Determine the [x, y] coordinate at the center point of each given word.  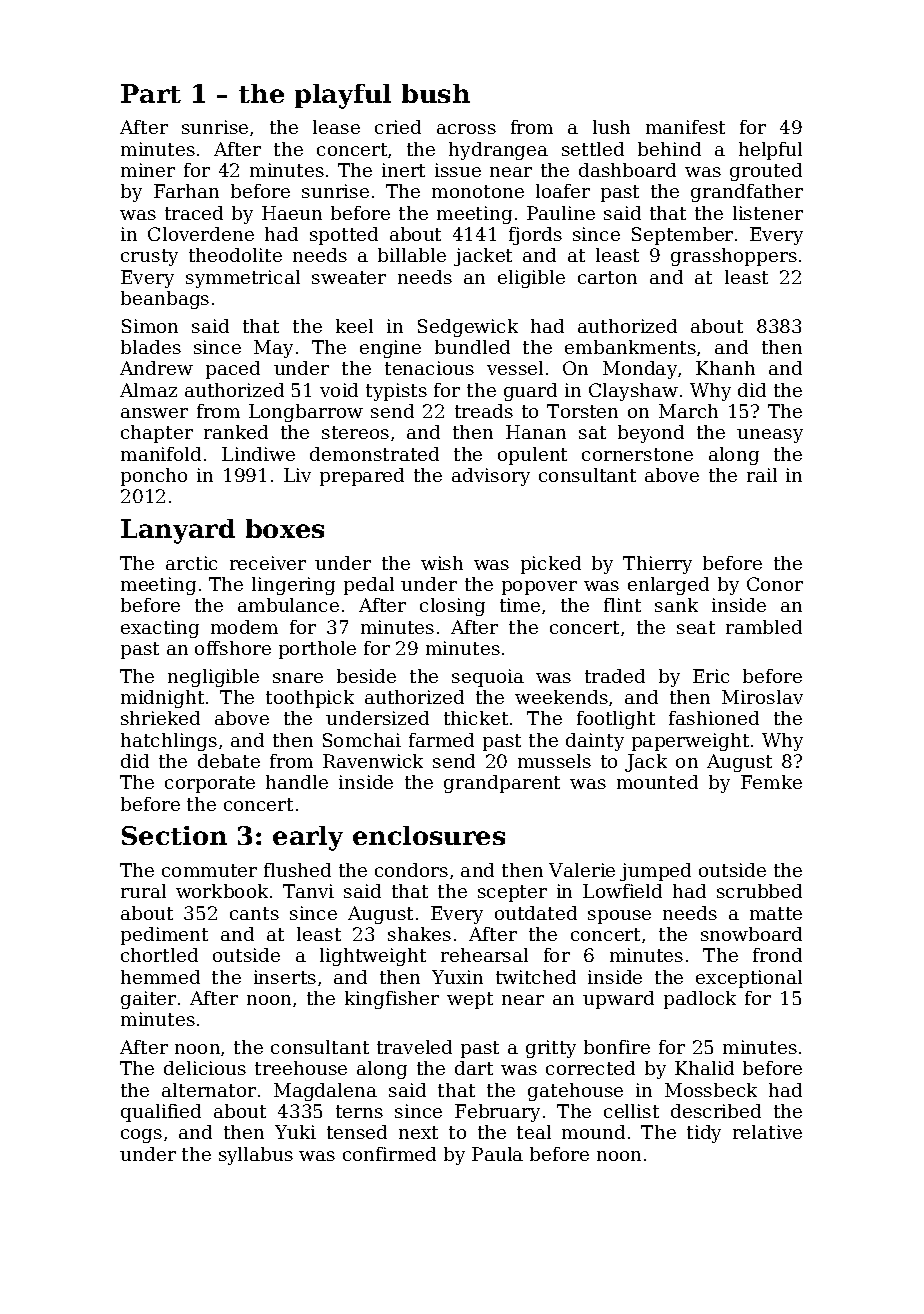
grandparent [502, 784]
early [308, 838]
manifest [685, 127]
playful [343, 96]
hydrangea [498, 151]
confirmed [389, 1154]
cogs [141, 1136]
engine [390, 349]
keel [354, 326]
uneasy [770, 436]
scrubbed [759, 891]
